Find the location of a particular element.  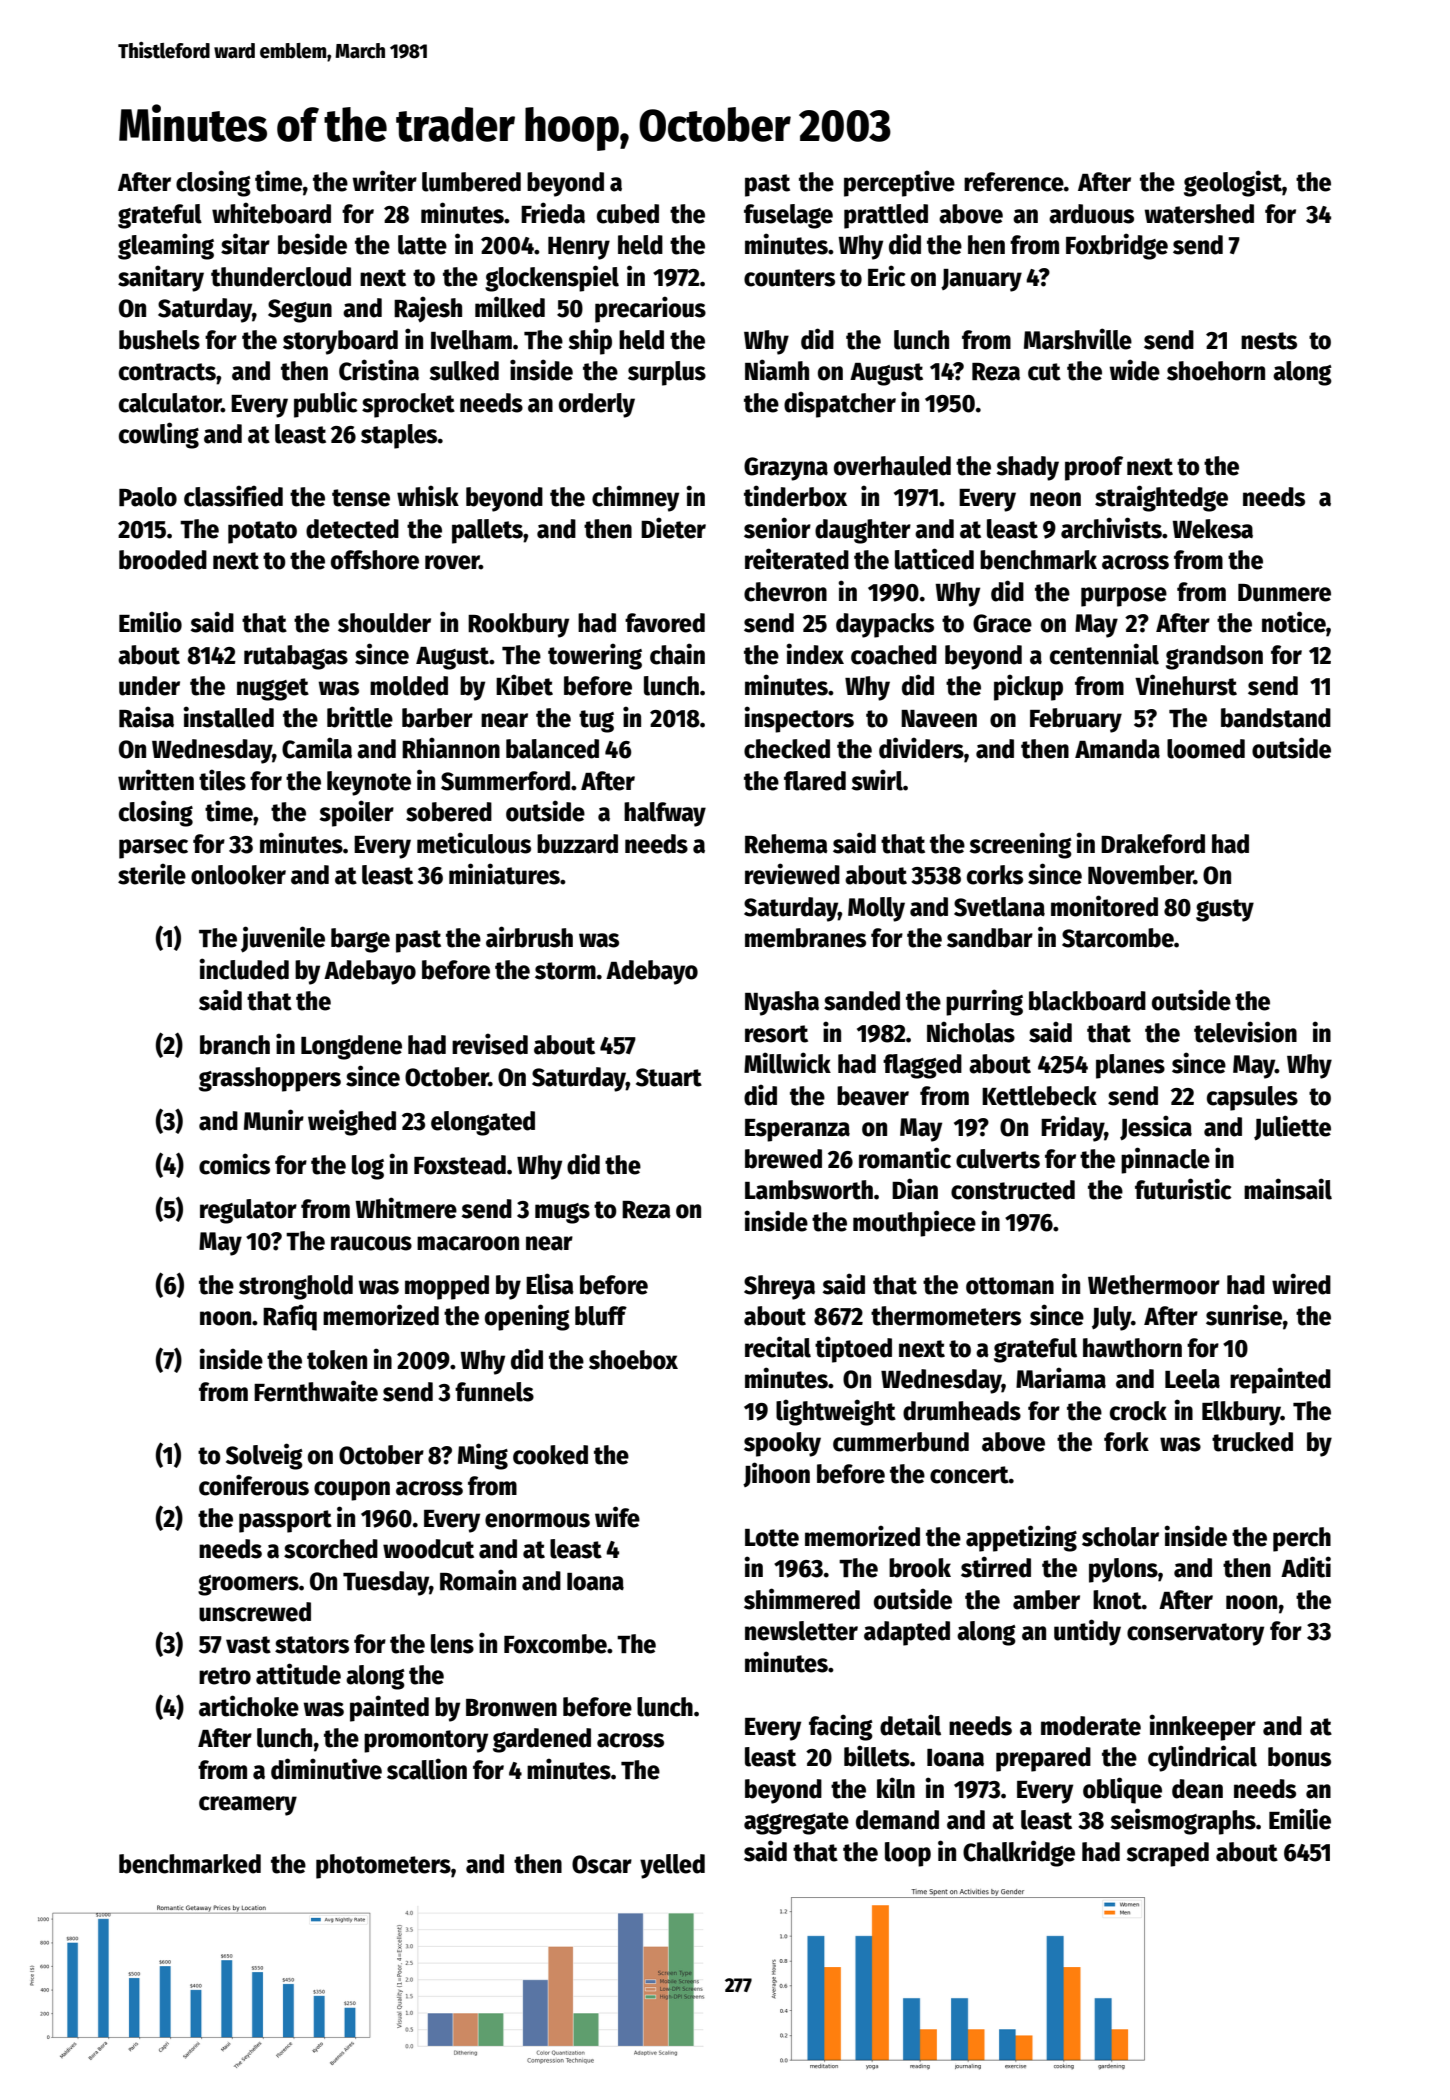

fuselage is located at coordinates (788, 216).
